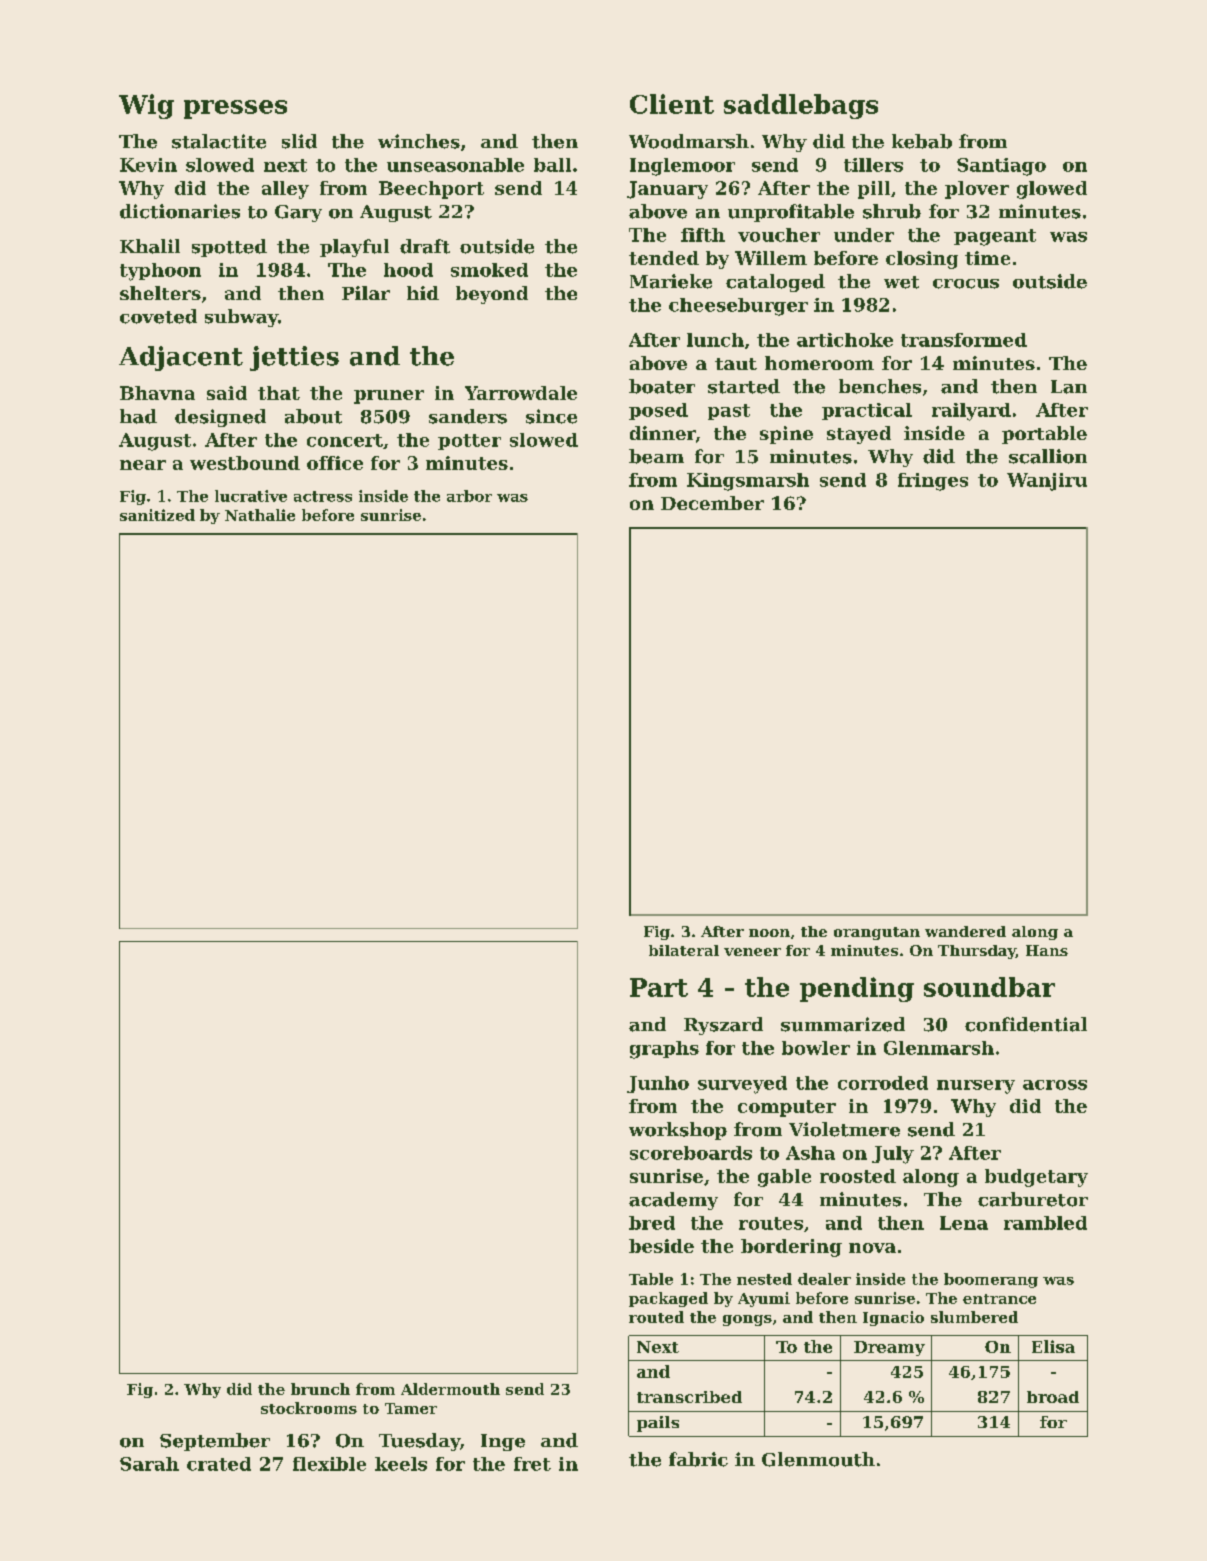  I want to click on bilateral, so click(684, 950).
